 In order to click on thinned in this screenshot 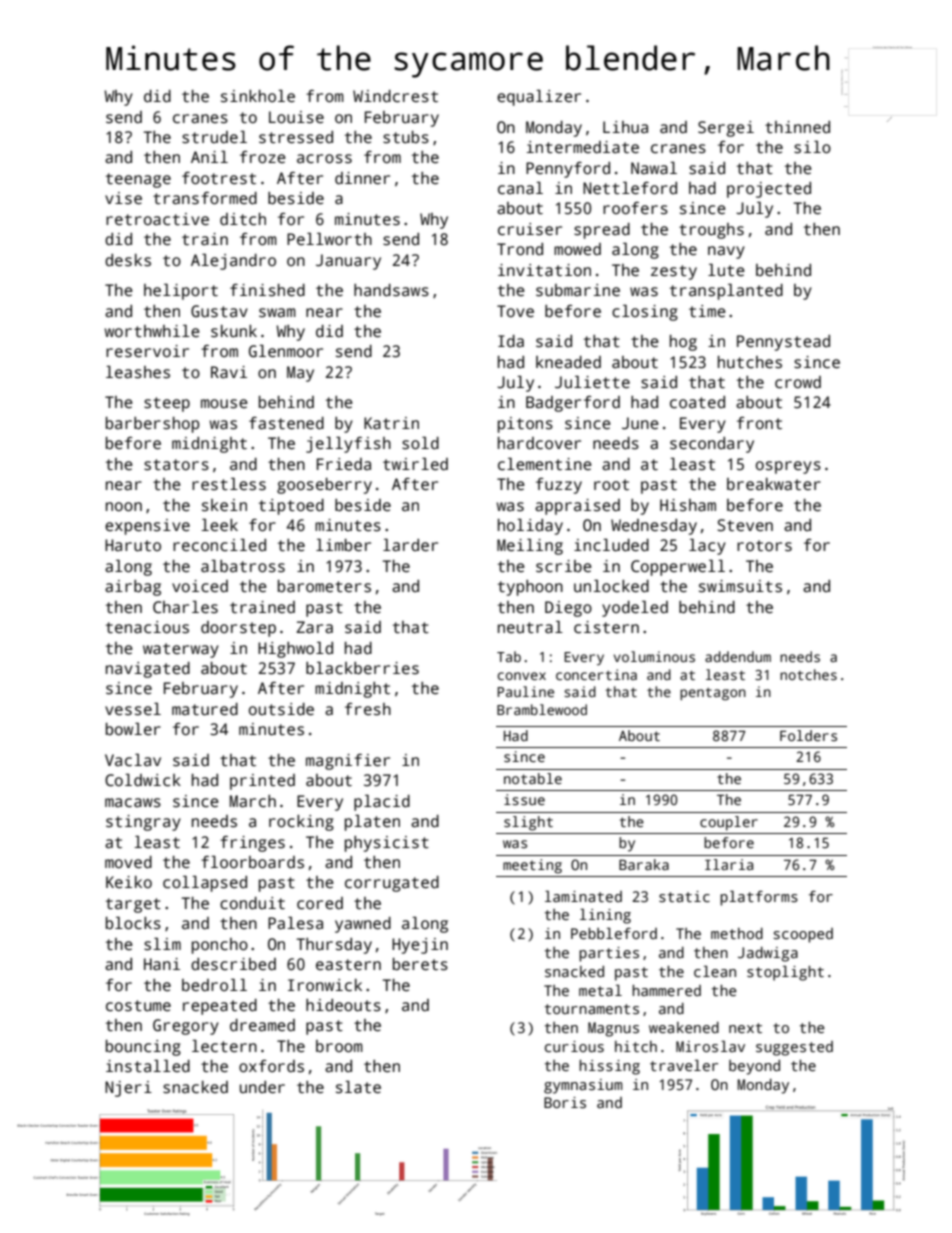, I will do `click(797, 127)`.
